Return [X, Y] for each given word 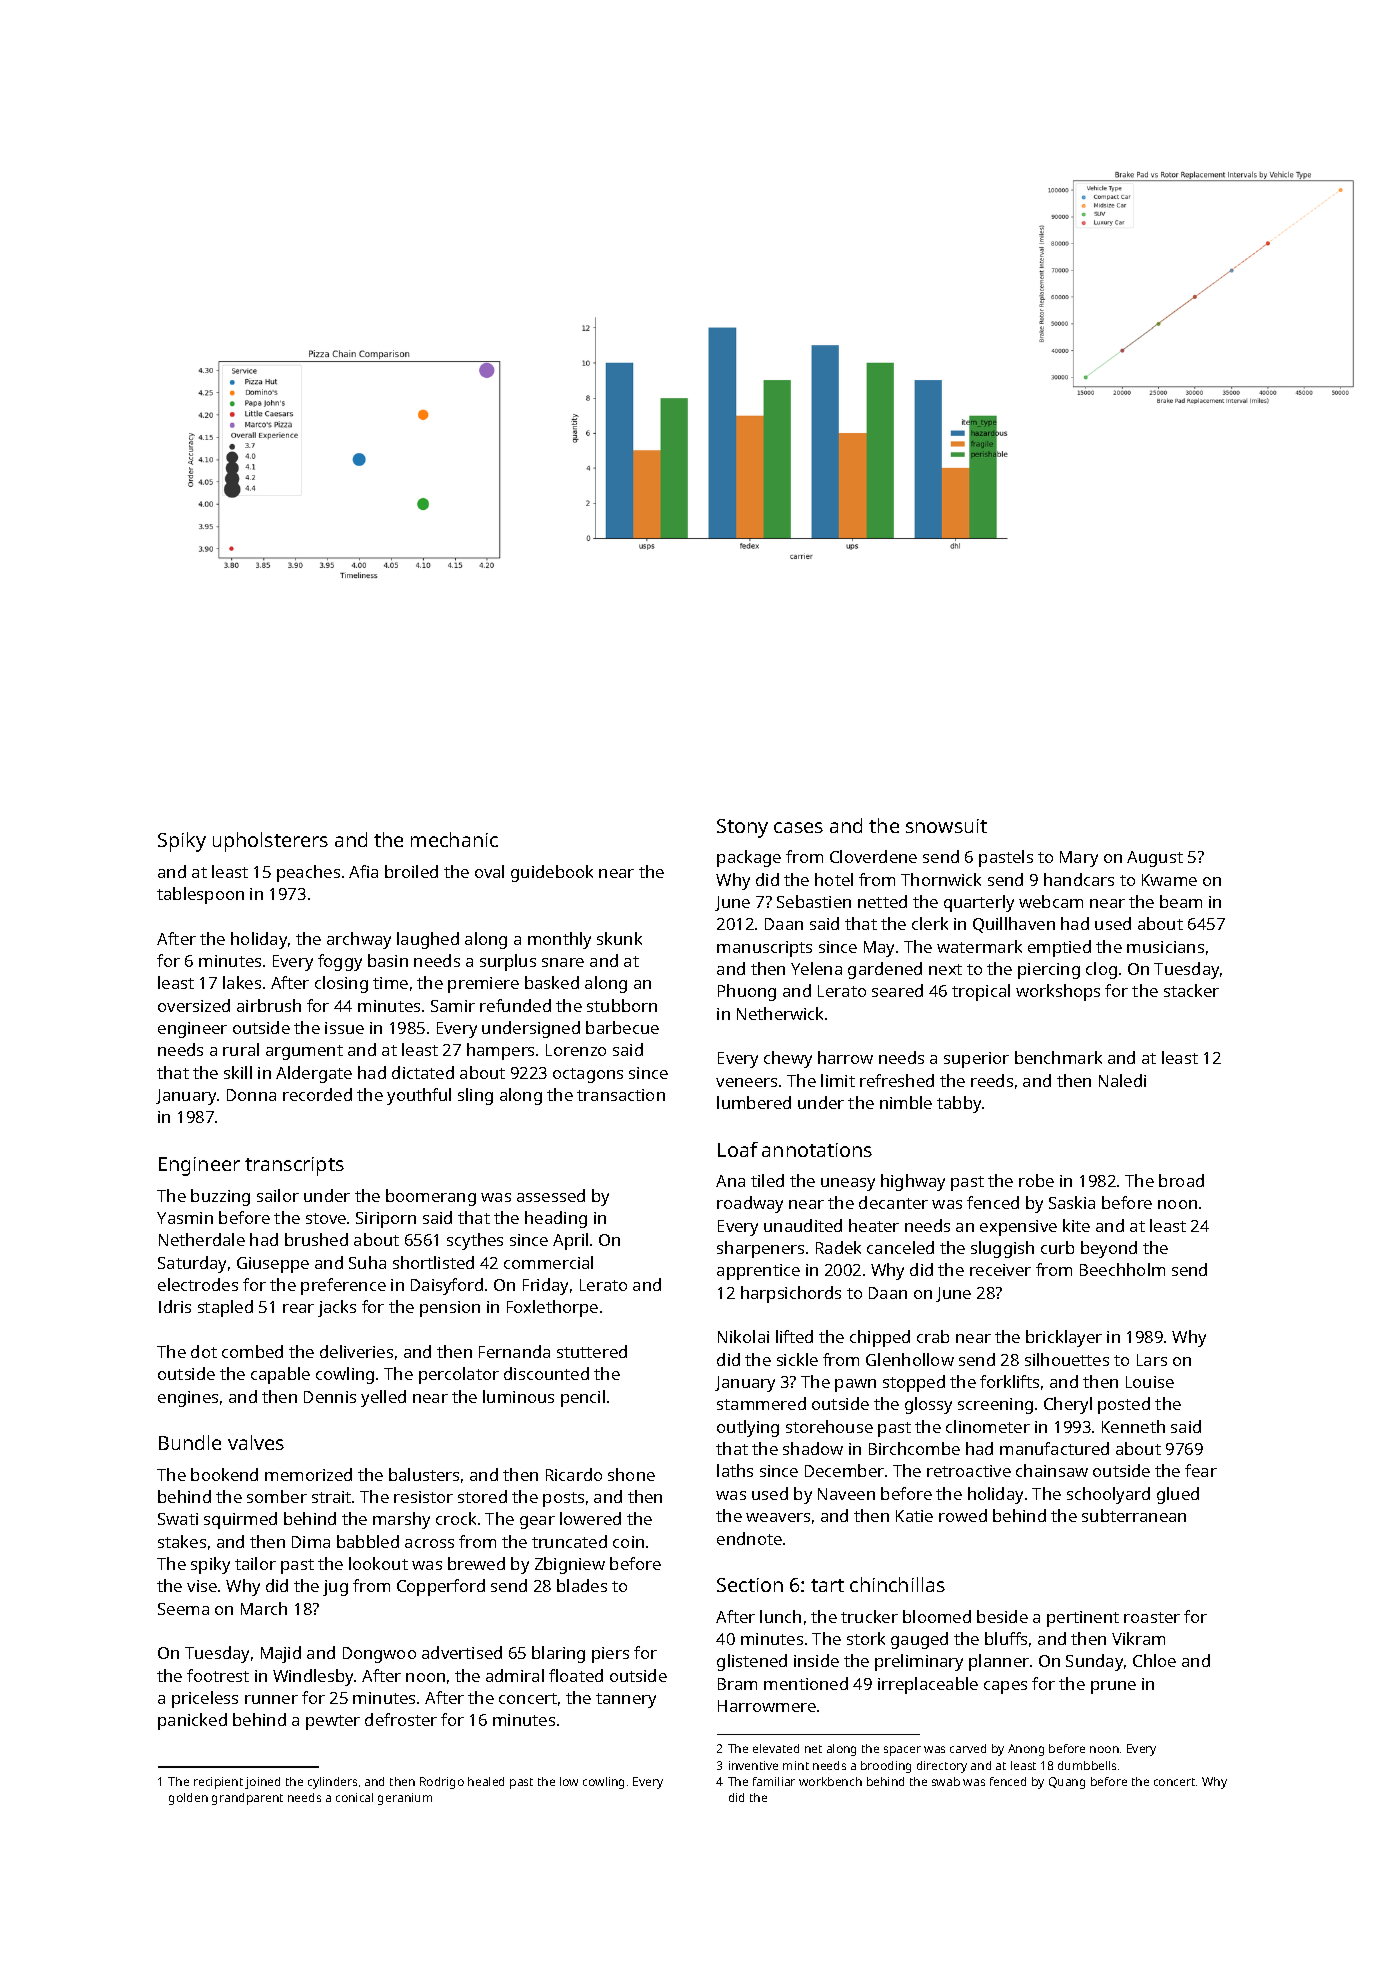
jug [335, 1588]
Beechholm [1122, 1269]
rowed [963, 1515]
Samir [453, 1006]
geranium [405, 1799]
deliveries [356, 1351]
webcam [1051, 901]
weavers [778, 1517]
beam [1181, 901]
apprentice [758, 1272]
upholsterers [270, 842]
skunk [619, 938]
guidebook [552, 873]
